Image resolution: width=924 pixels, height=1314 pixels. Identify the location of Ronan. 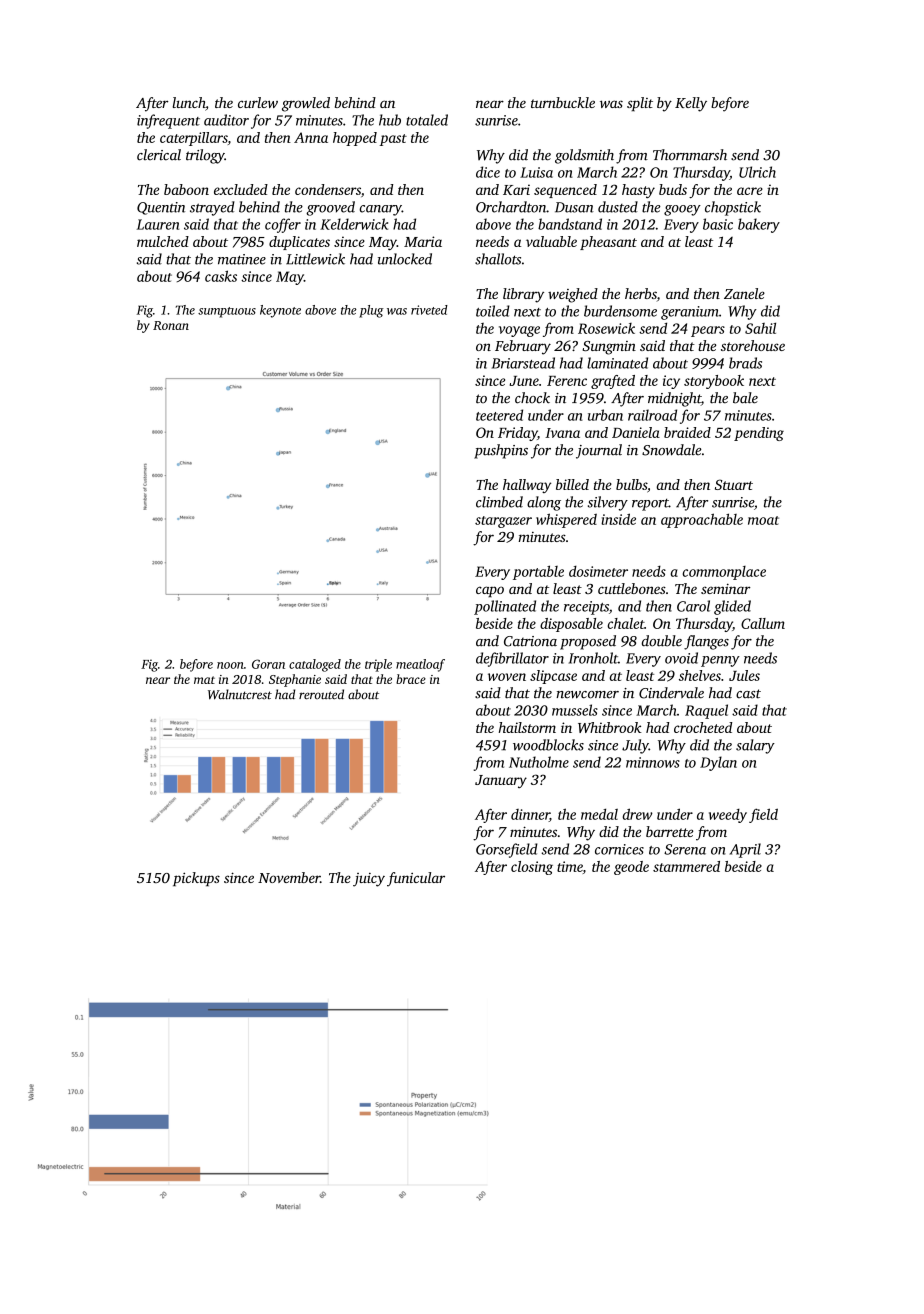
(171, 325).
